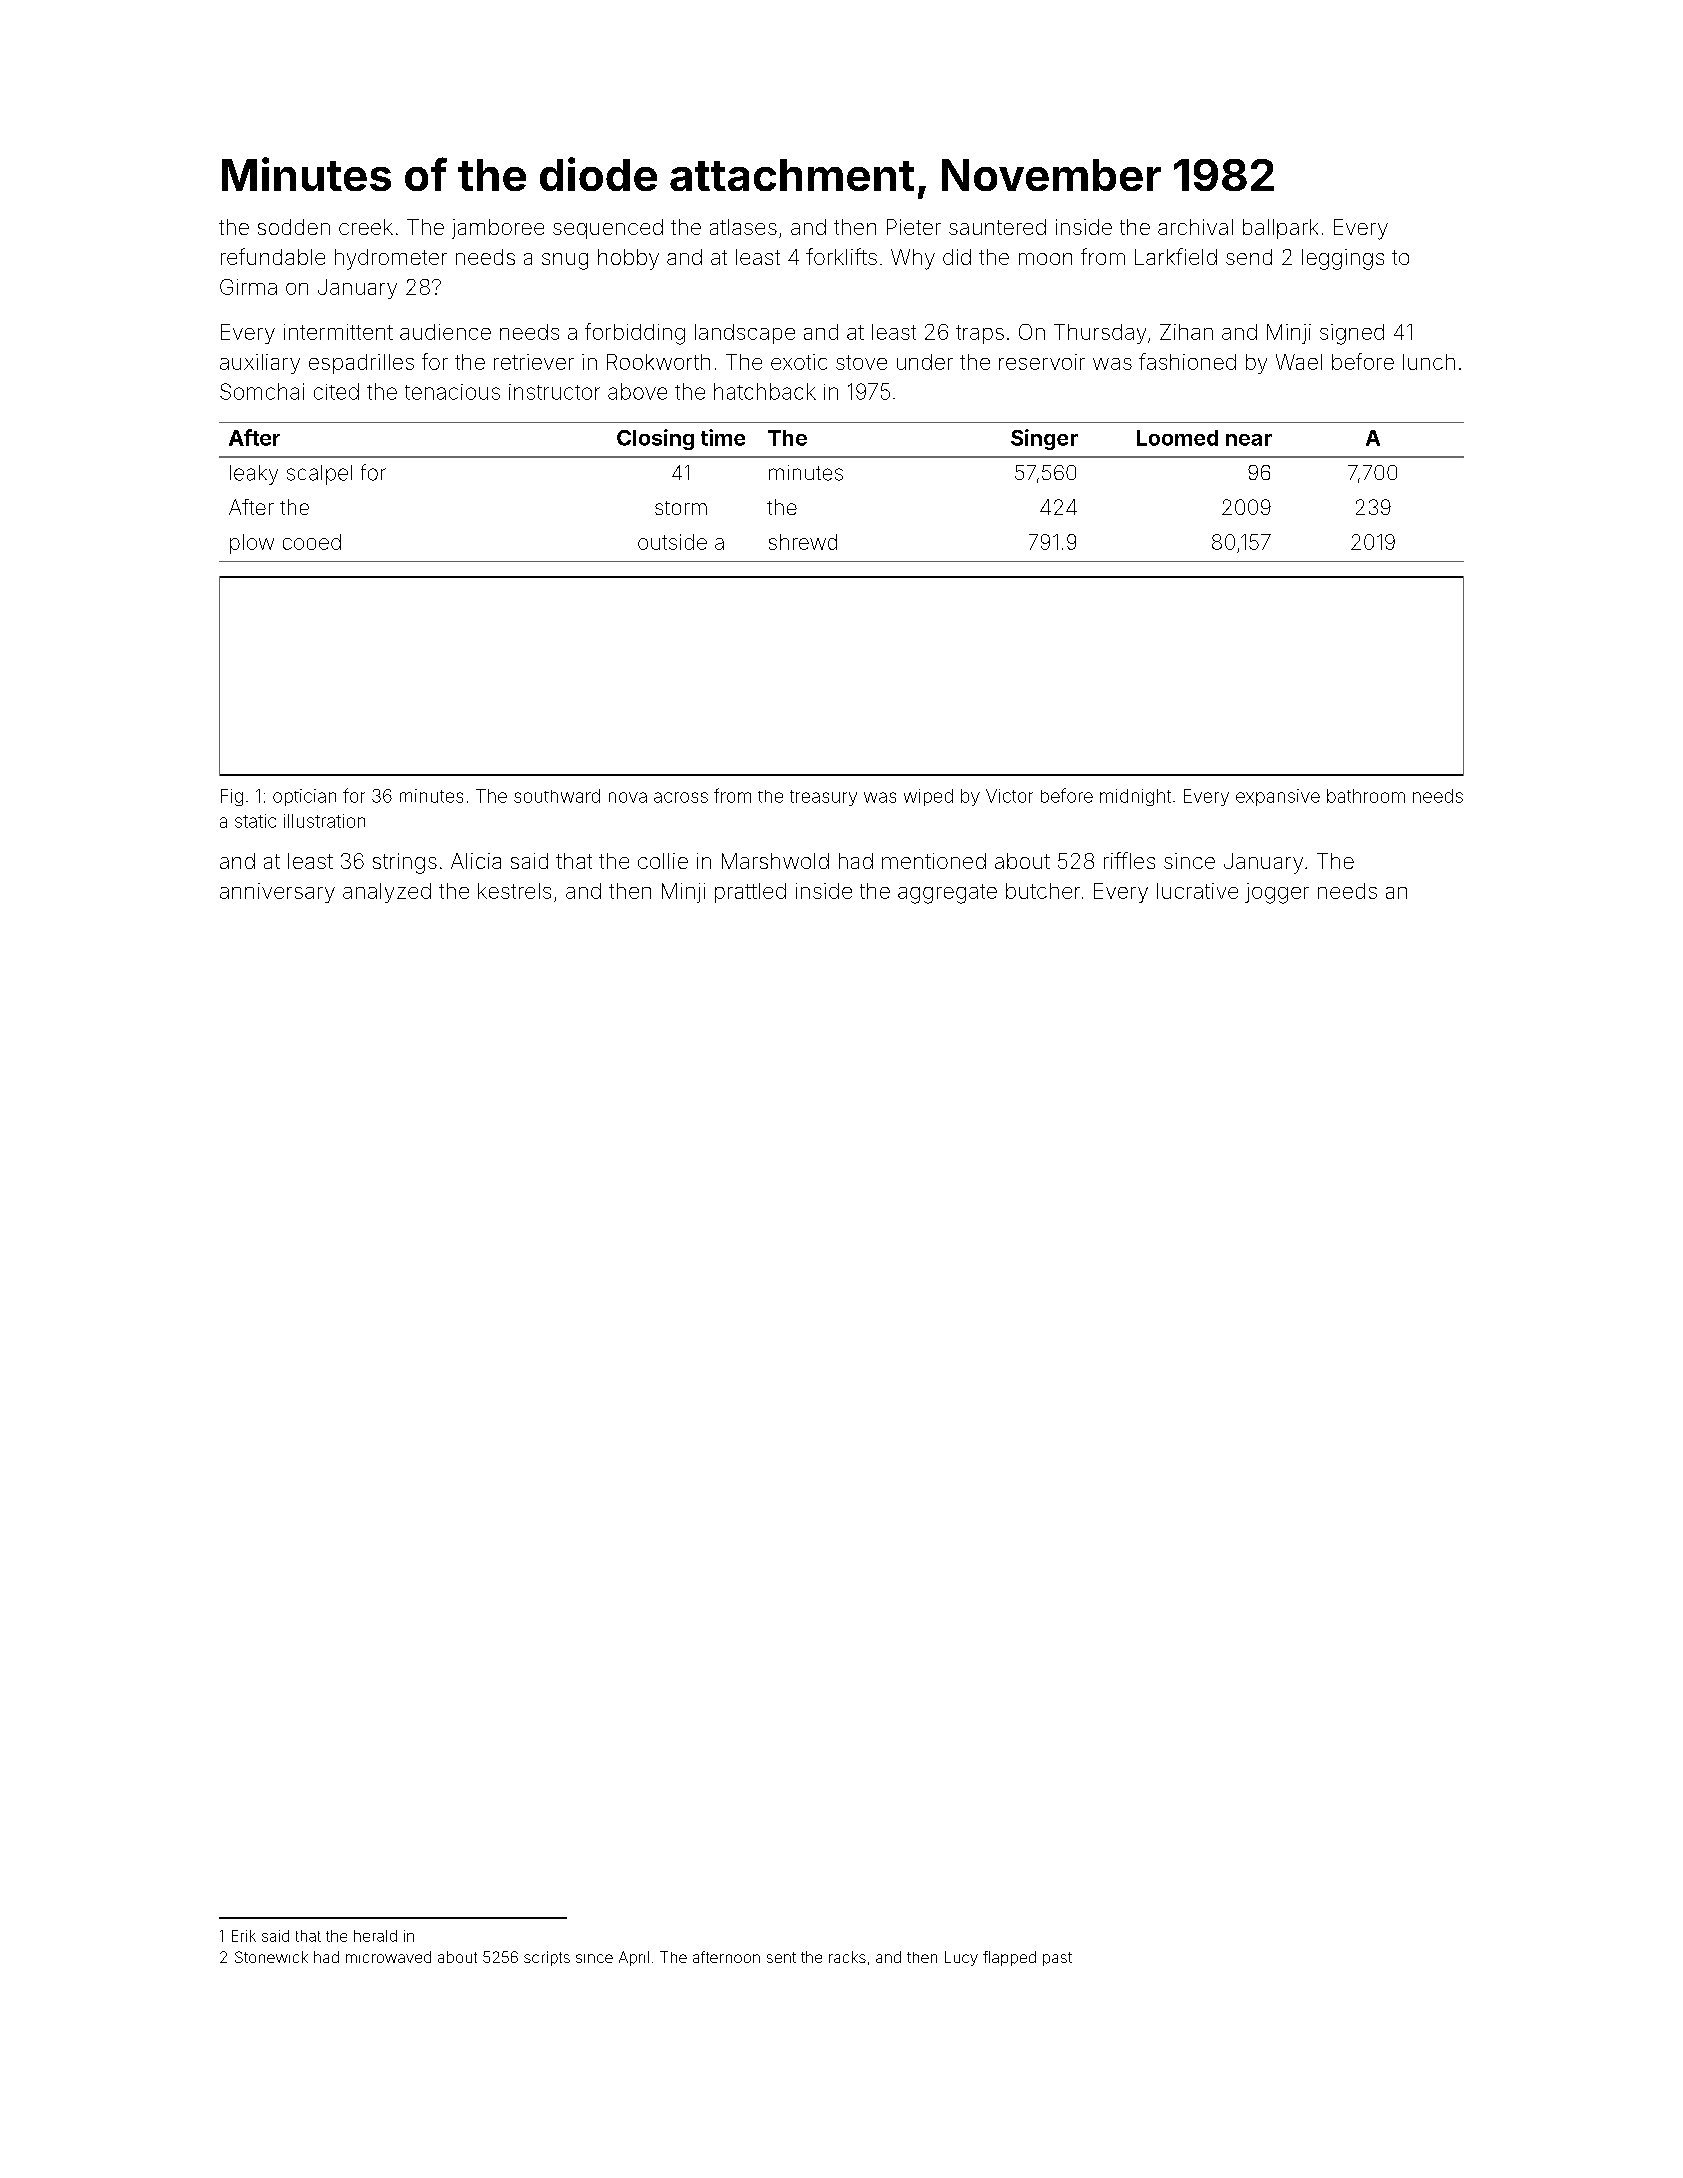 The width and height of the page is (1683, 2178). What do you see at coordinates (1009, 1958) in the page?
I see `flapped` at bounding box center [1009, 1958].
